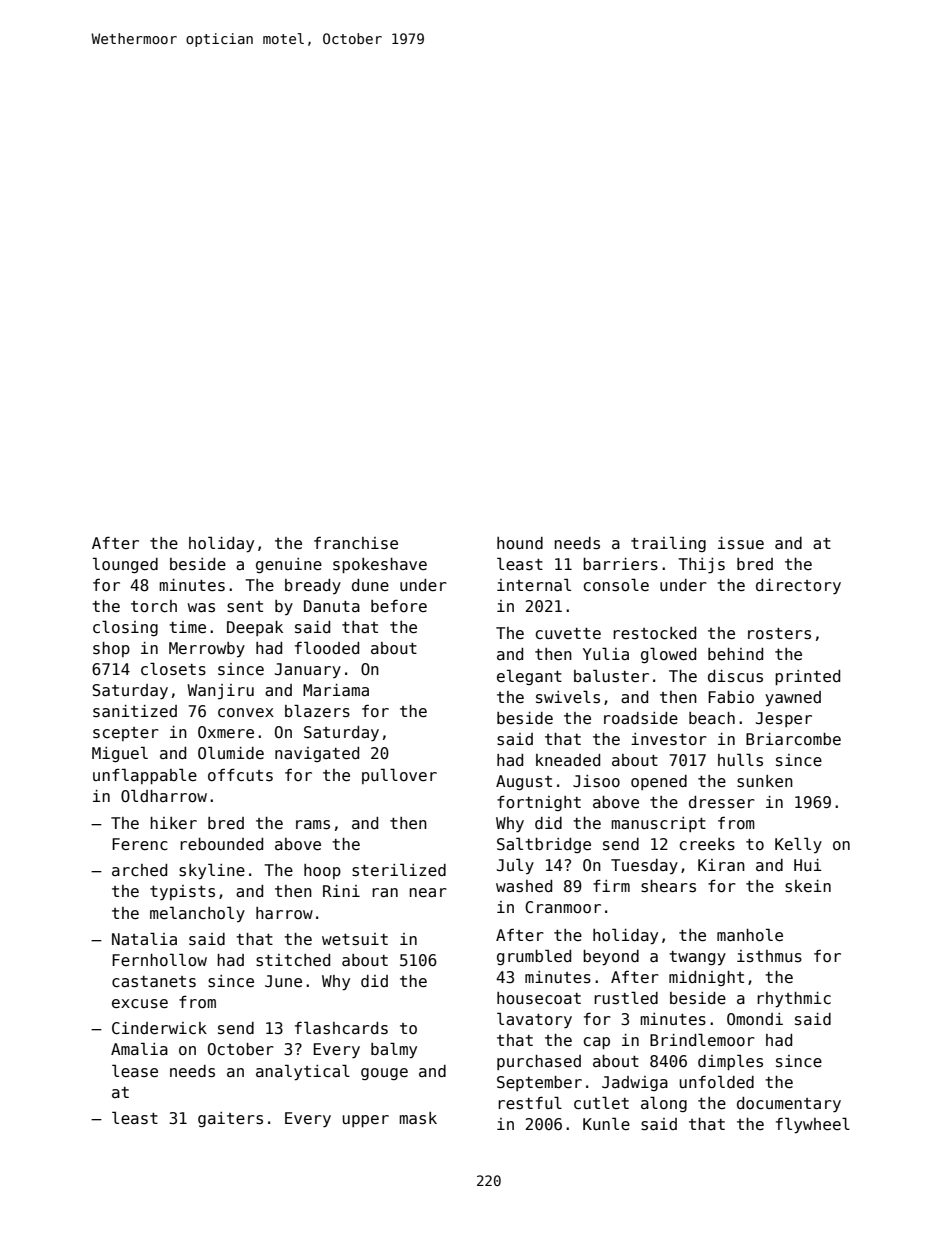 The width and height of the page is (952, 1233). What do you see at coordinates (289, 565) in the page?
I see `genuine` at bounding box center [289, 565].
